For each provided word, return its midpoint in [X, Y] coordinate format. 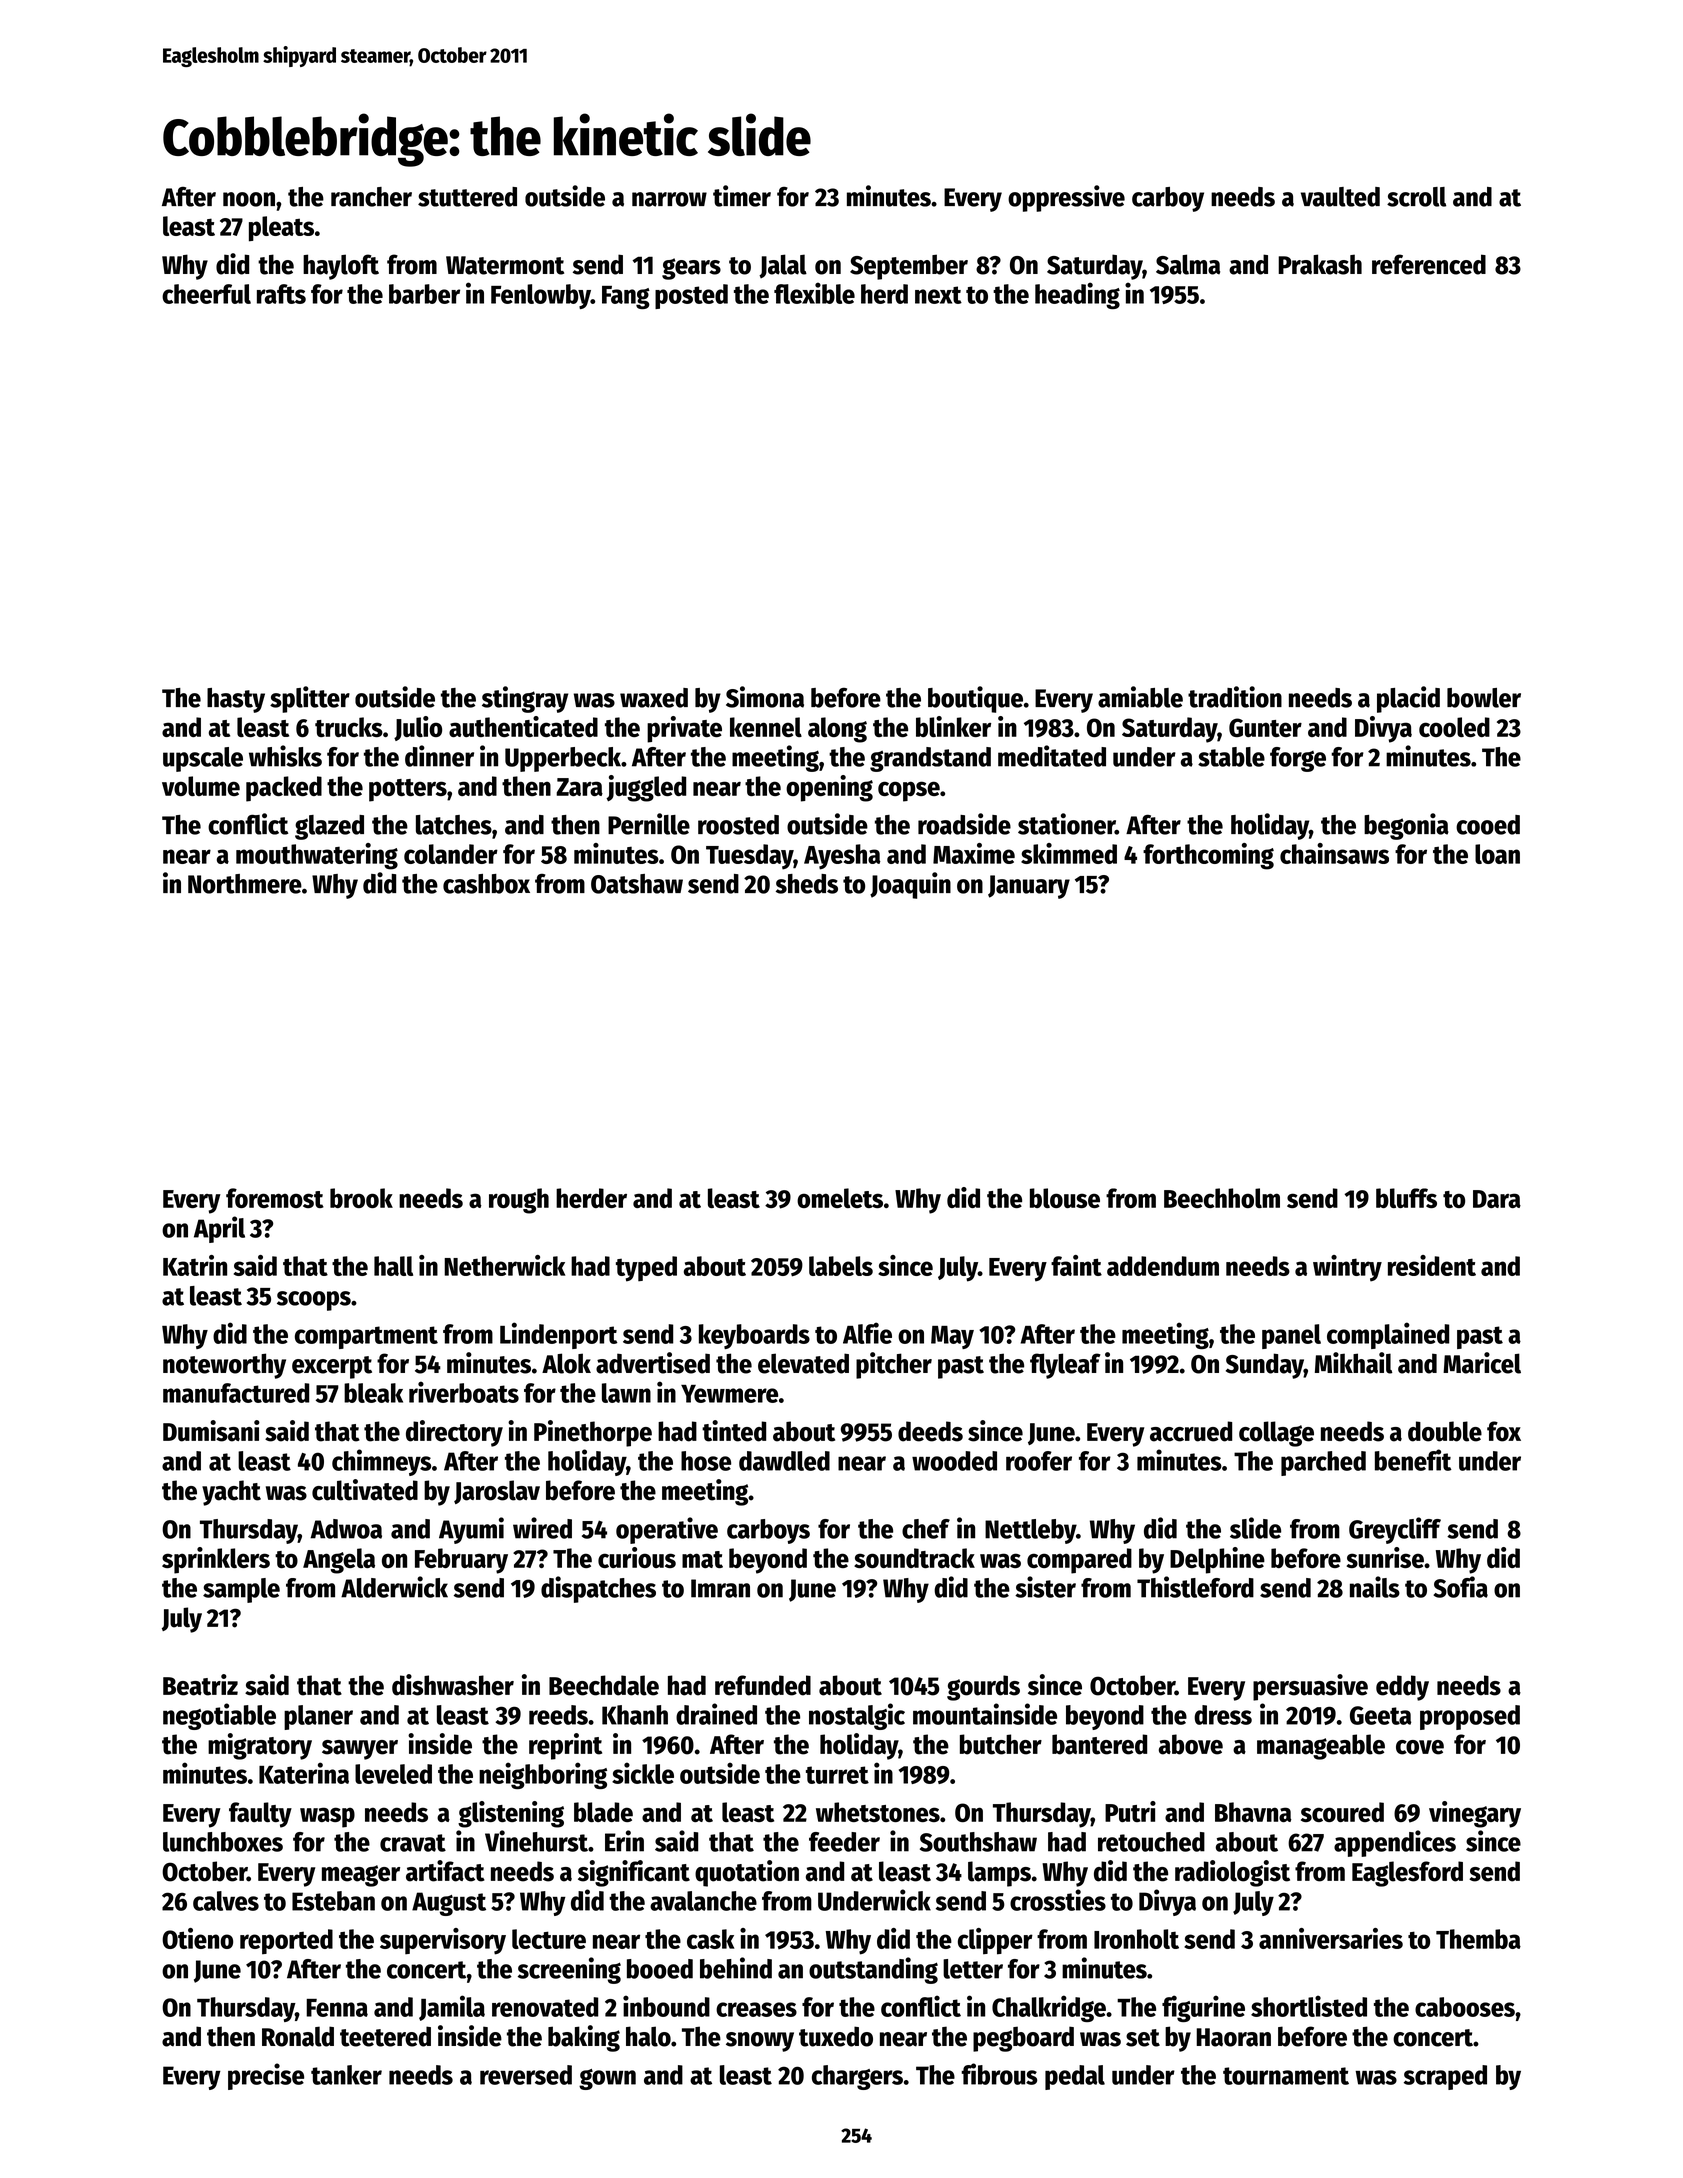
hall [393, 1266]
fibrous [999, 2074]
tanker [346, 2075]
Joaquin [910, 885]
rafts [281, 294]
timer [742, 196]
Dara [1497, 1199]
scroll [1416, 197]
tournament [1286, 2076]
